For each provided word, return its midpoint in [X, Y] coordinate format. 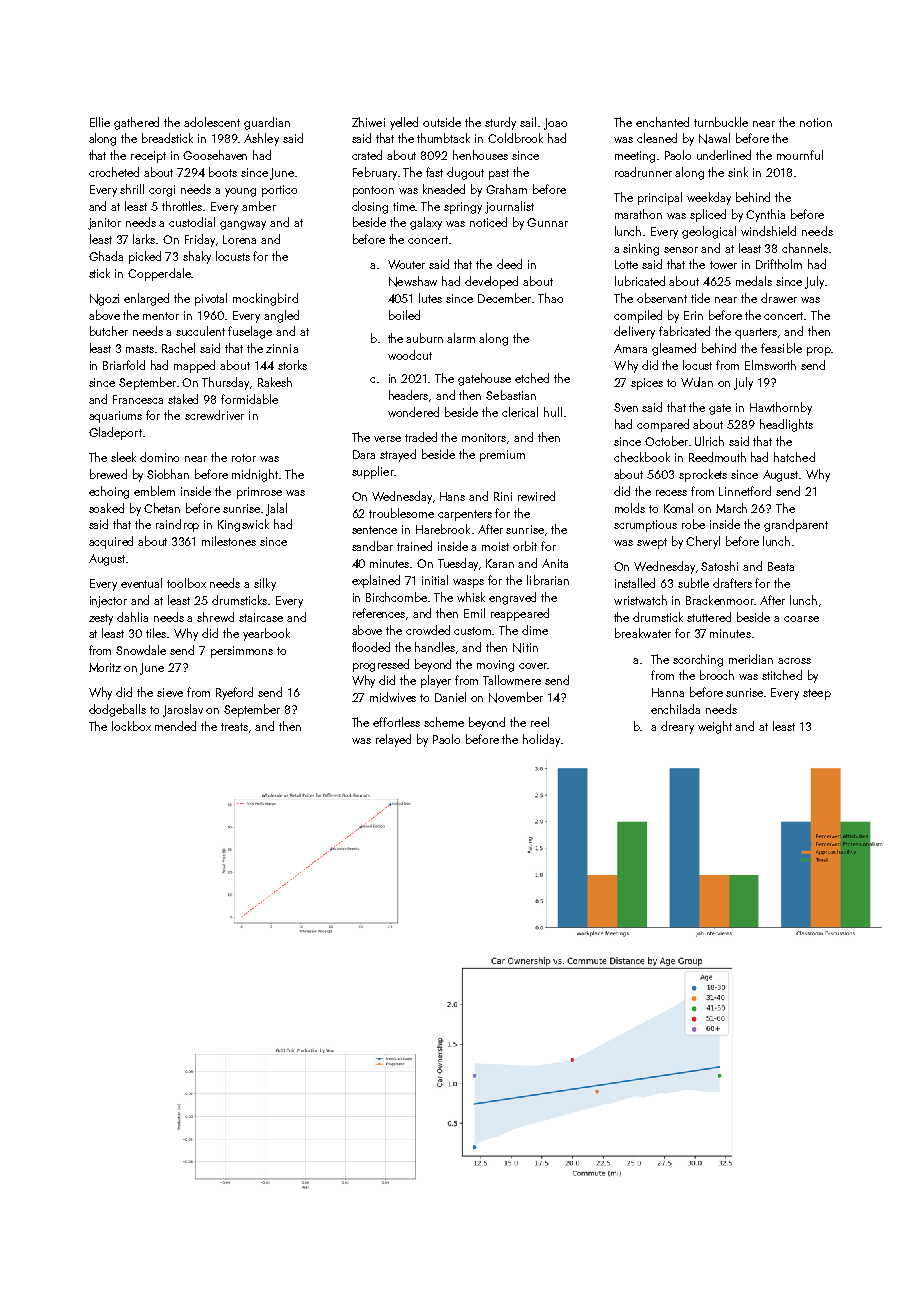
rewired [536, 496]
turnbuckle [721, 122]
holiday [541, 740]
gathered [136, 123]
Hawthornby [781, 408]
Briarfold [124, 365]
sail [528, 122]
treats [234, 727]
